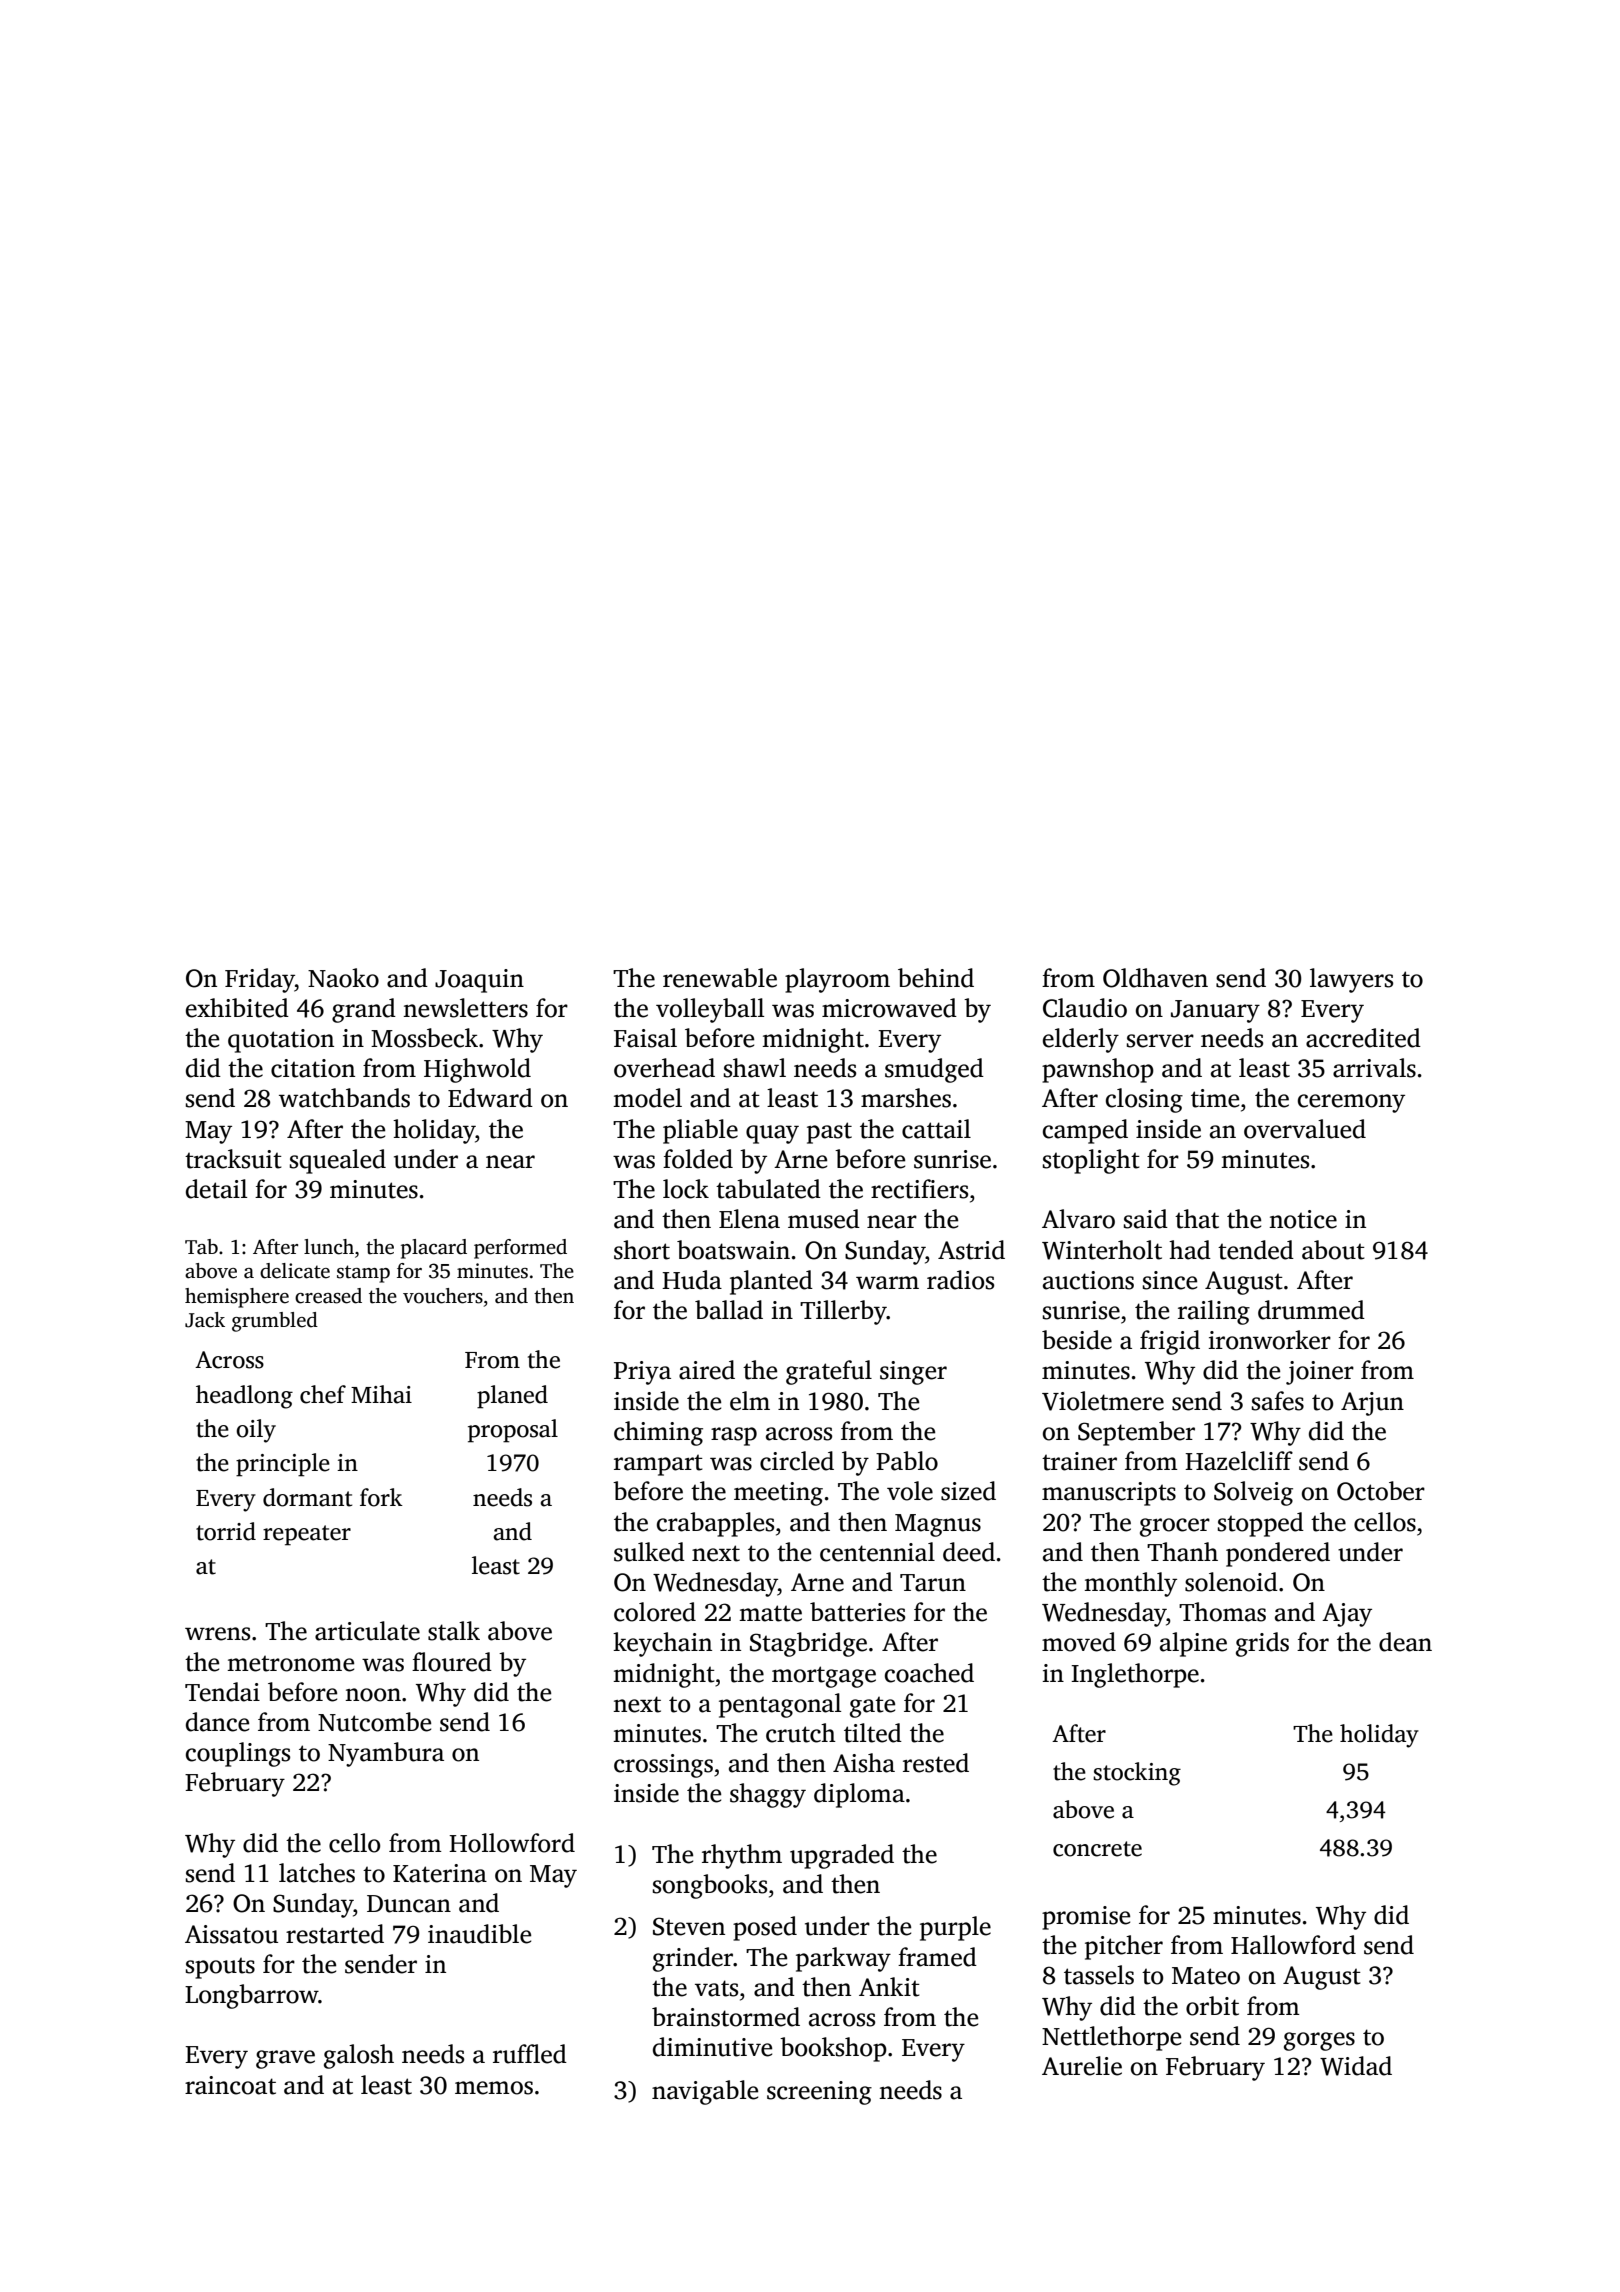 The width and height of the screenshot is (1620, 2292). What do you see at coordinates (335, 1934) in the screenshot?
I see `restarted` at bounding box center [335, 1934].
